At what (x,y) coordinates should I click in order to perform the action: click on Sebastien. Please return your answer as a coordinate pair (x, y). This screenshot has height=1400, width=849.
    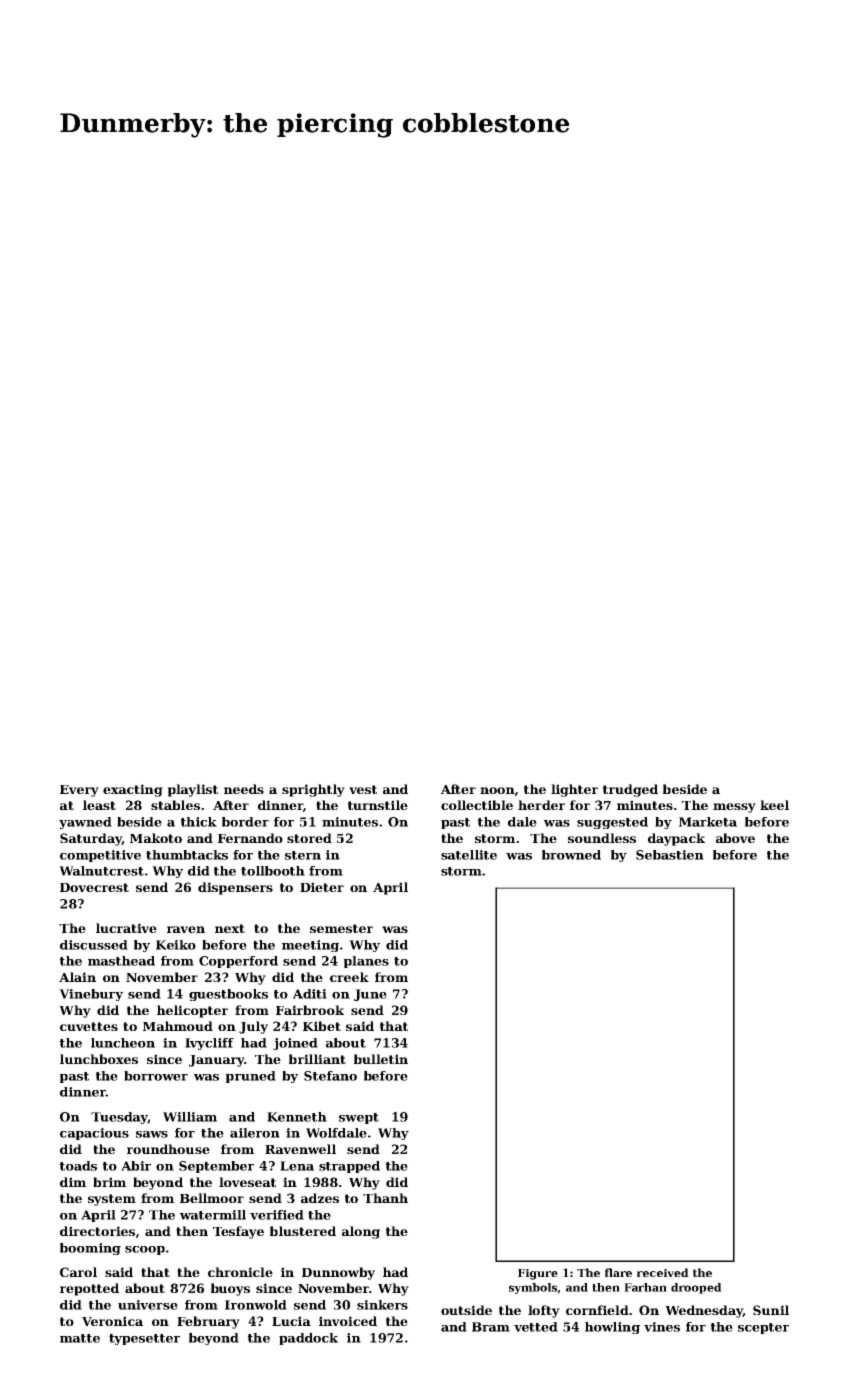
    Looking at the image, I should click on (670, 855).
